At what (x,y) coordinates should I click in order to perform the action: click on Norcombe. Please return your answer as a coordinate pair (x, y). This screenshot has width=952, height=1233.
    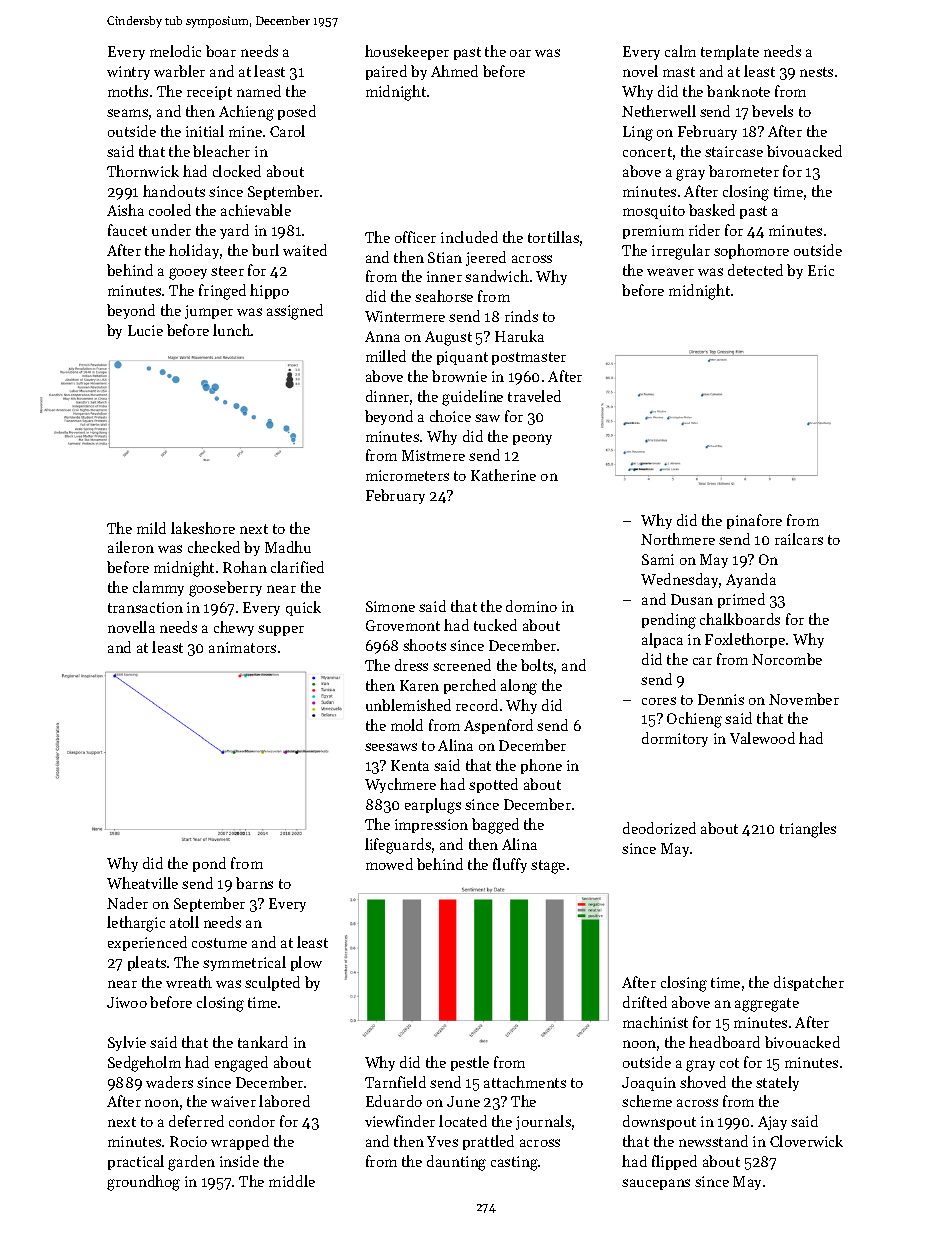
    Looking at the image, I should click on (787, 659).
